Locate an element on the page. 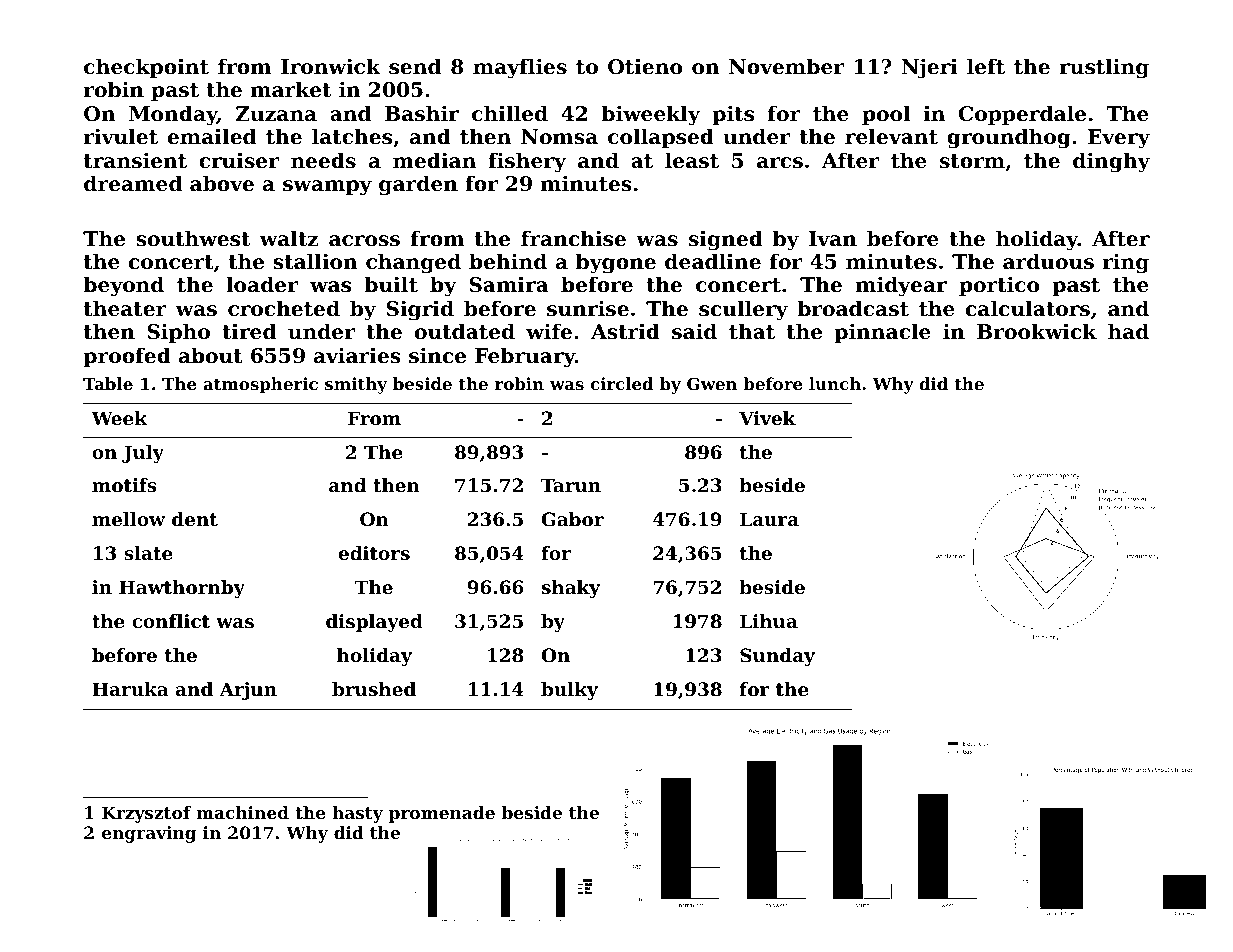  rustling is located at coordinates (1104, 68).
